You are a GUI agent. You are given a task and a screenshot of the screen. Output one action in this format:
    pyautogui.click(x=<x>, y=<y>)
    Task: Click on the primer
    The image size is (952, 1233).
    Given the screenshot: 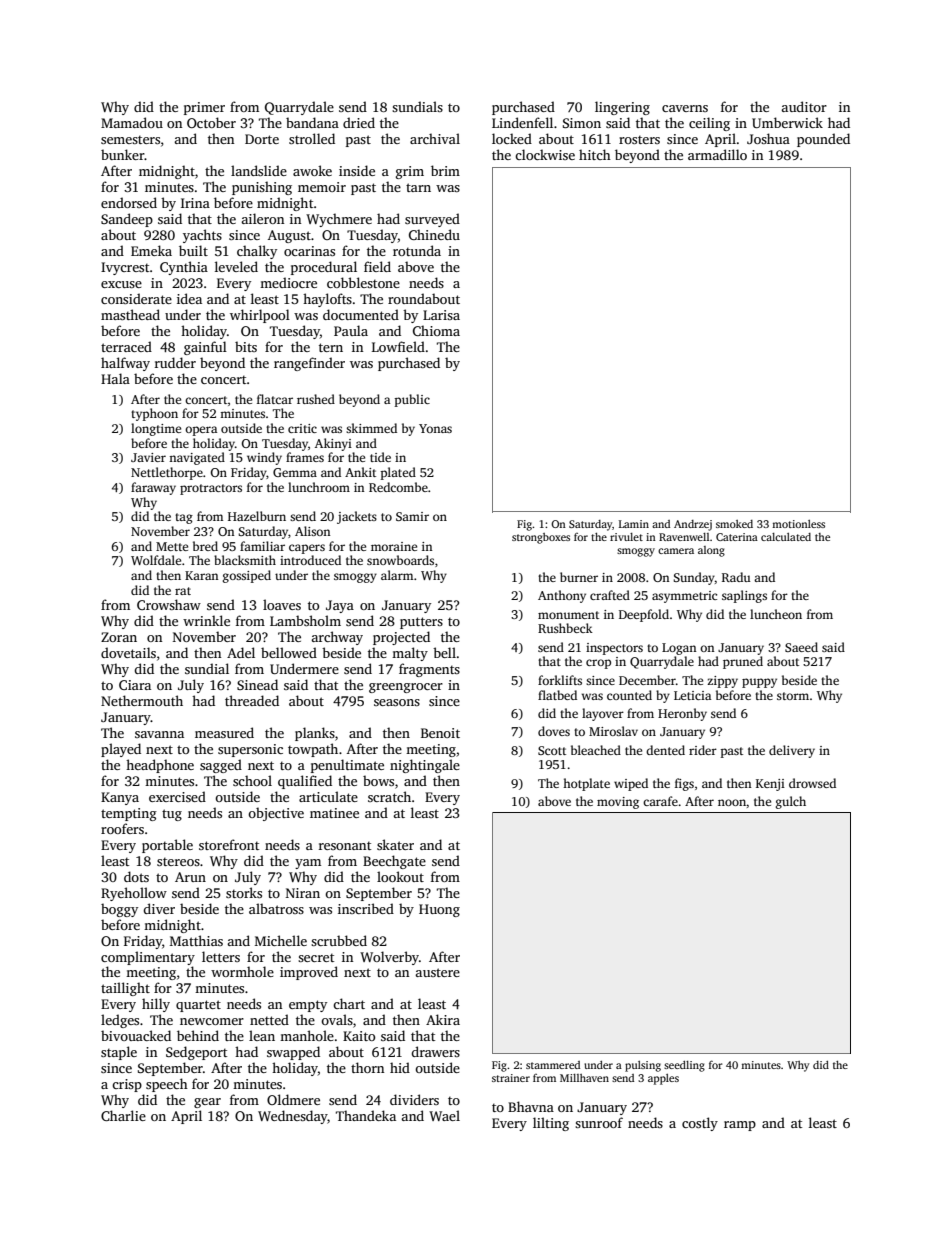 What is the action you would take?
    pyautogui.click(x=204, y=108)
